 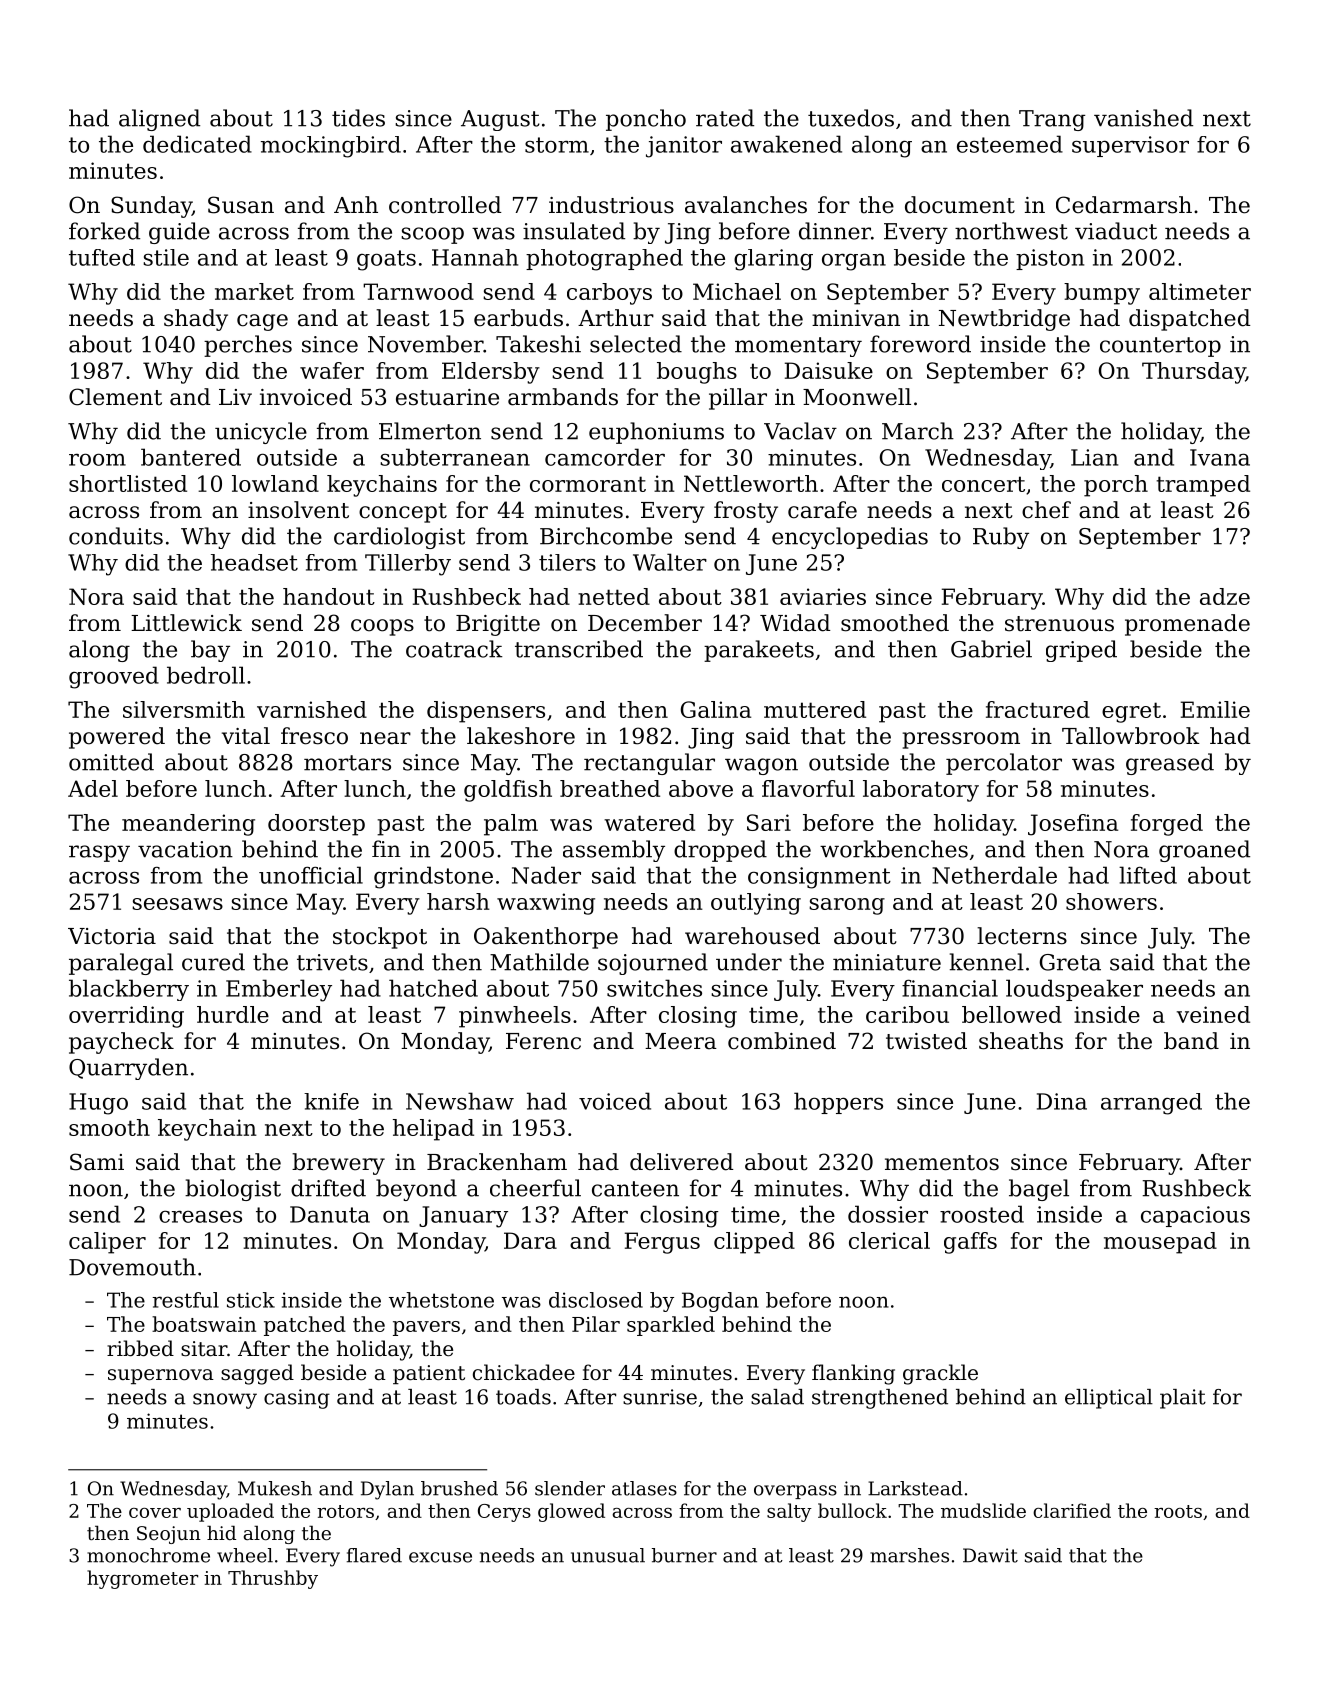 I want to click on Thursday, so click(x=1194, y=373).
